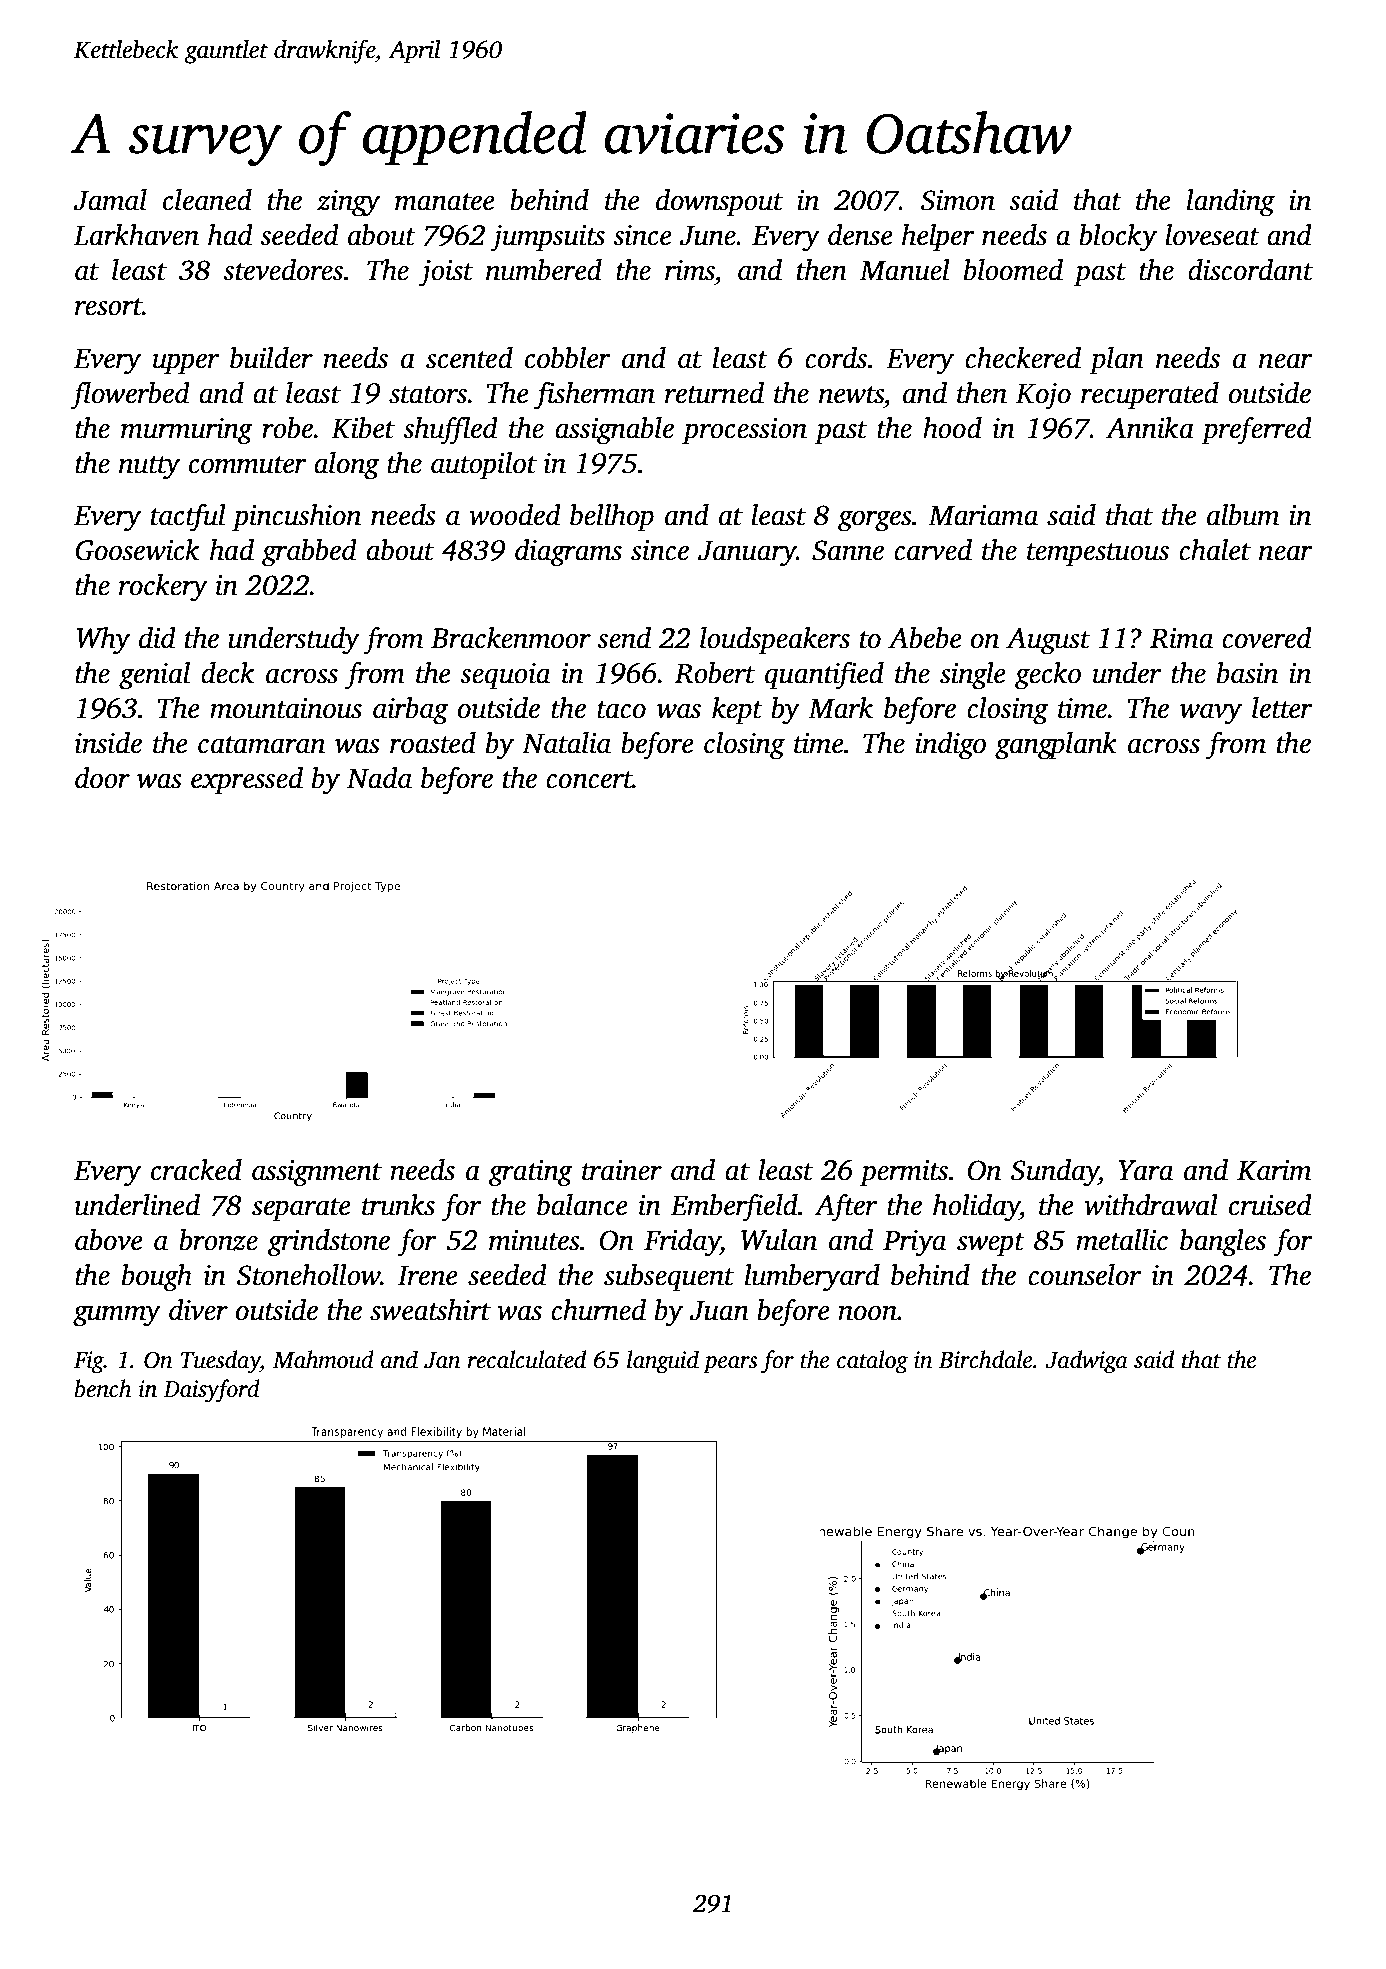 The height and width of the screenshot is (1969, 1386). What do you see at coordinates (1274, 1170) in the screenshot?
I see `Karim` at bounding box center [1274, 1170].
